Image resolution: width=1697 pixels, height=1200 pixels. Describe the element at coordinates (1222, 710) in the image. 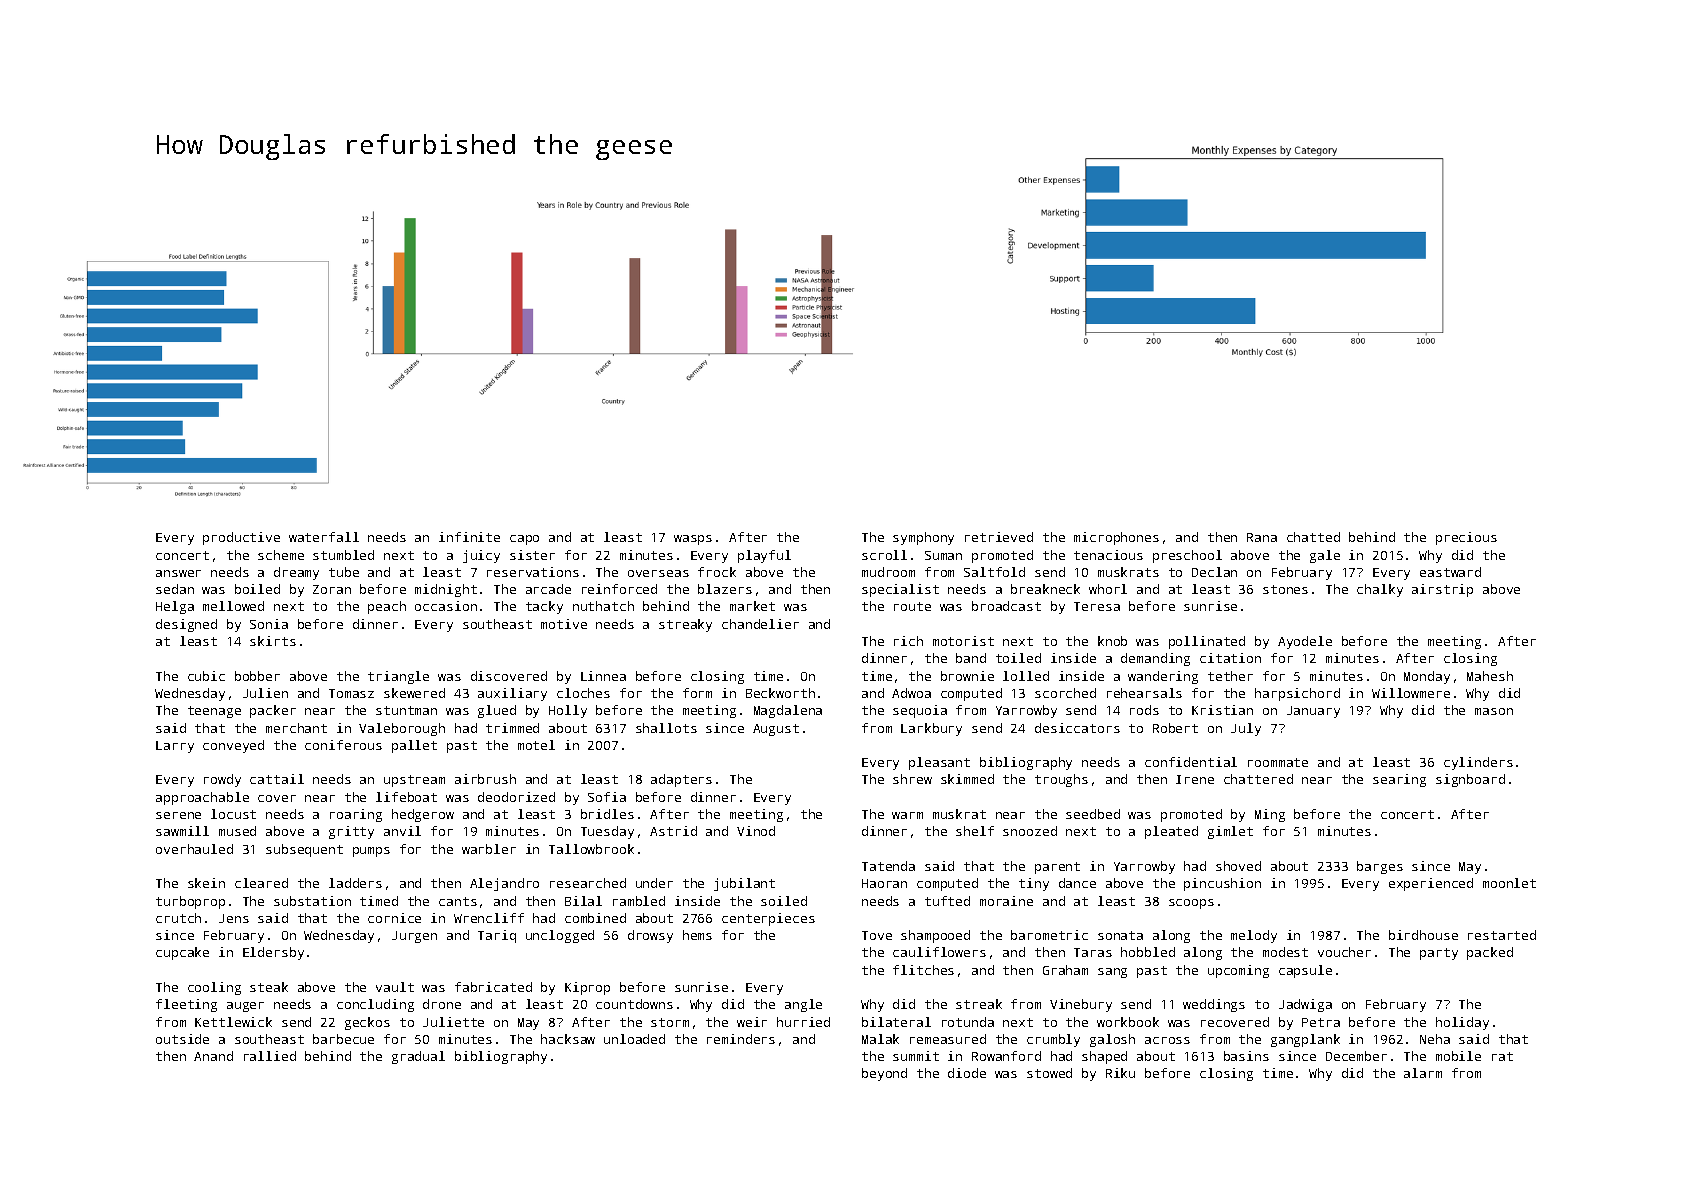

I see `Kristian` at that location.
